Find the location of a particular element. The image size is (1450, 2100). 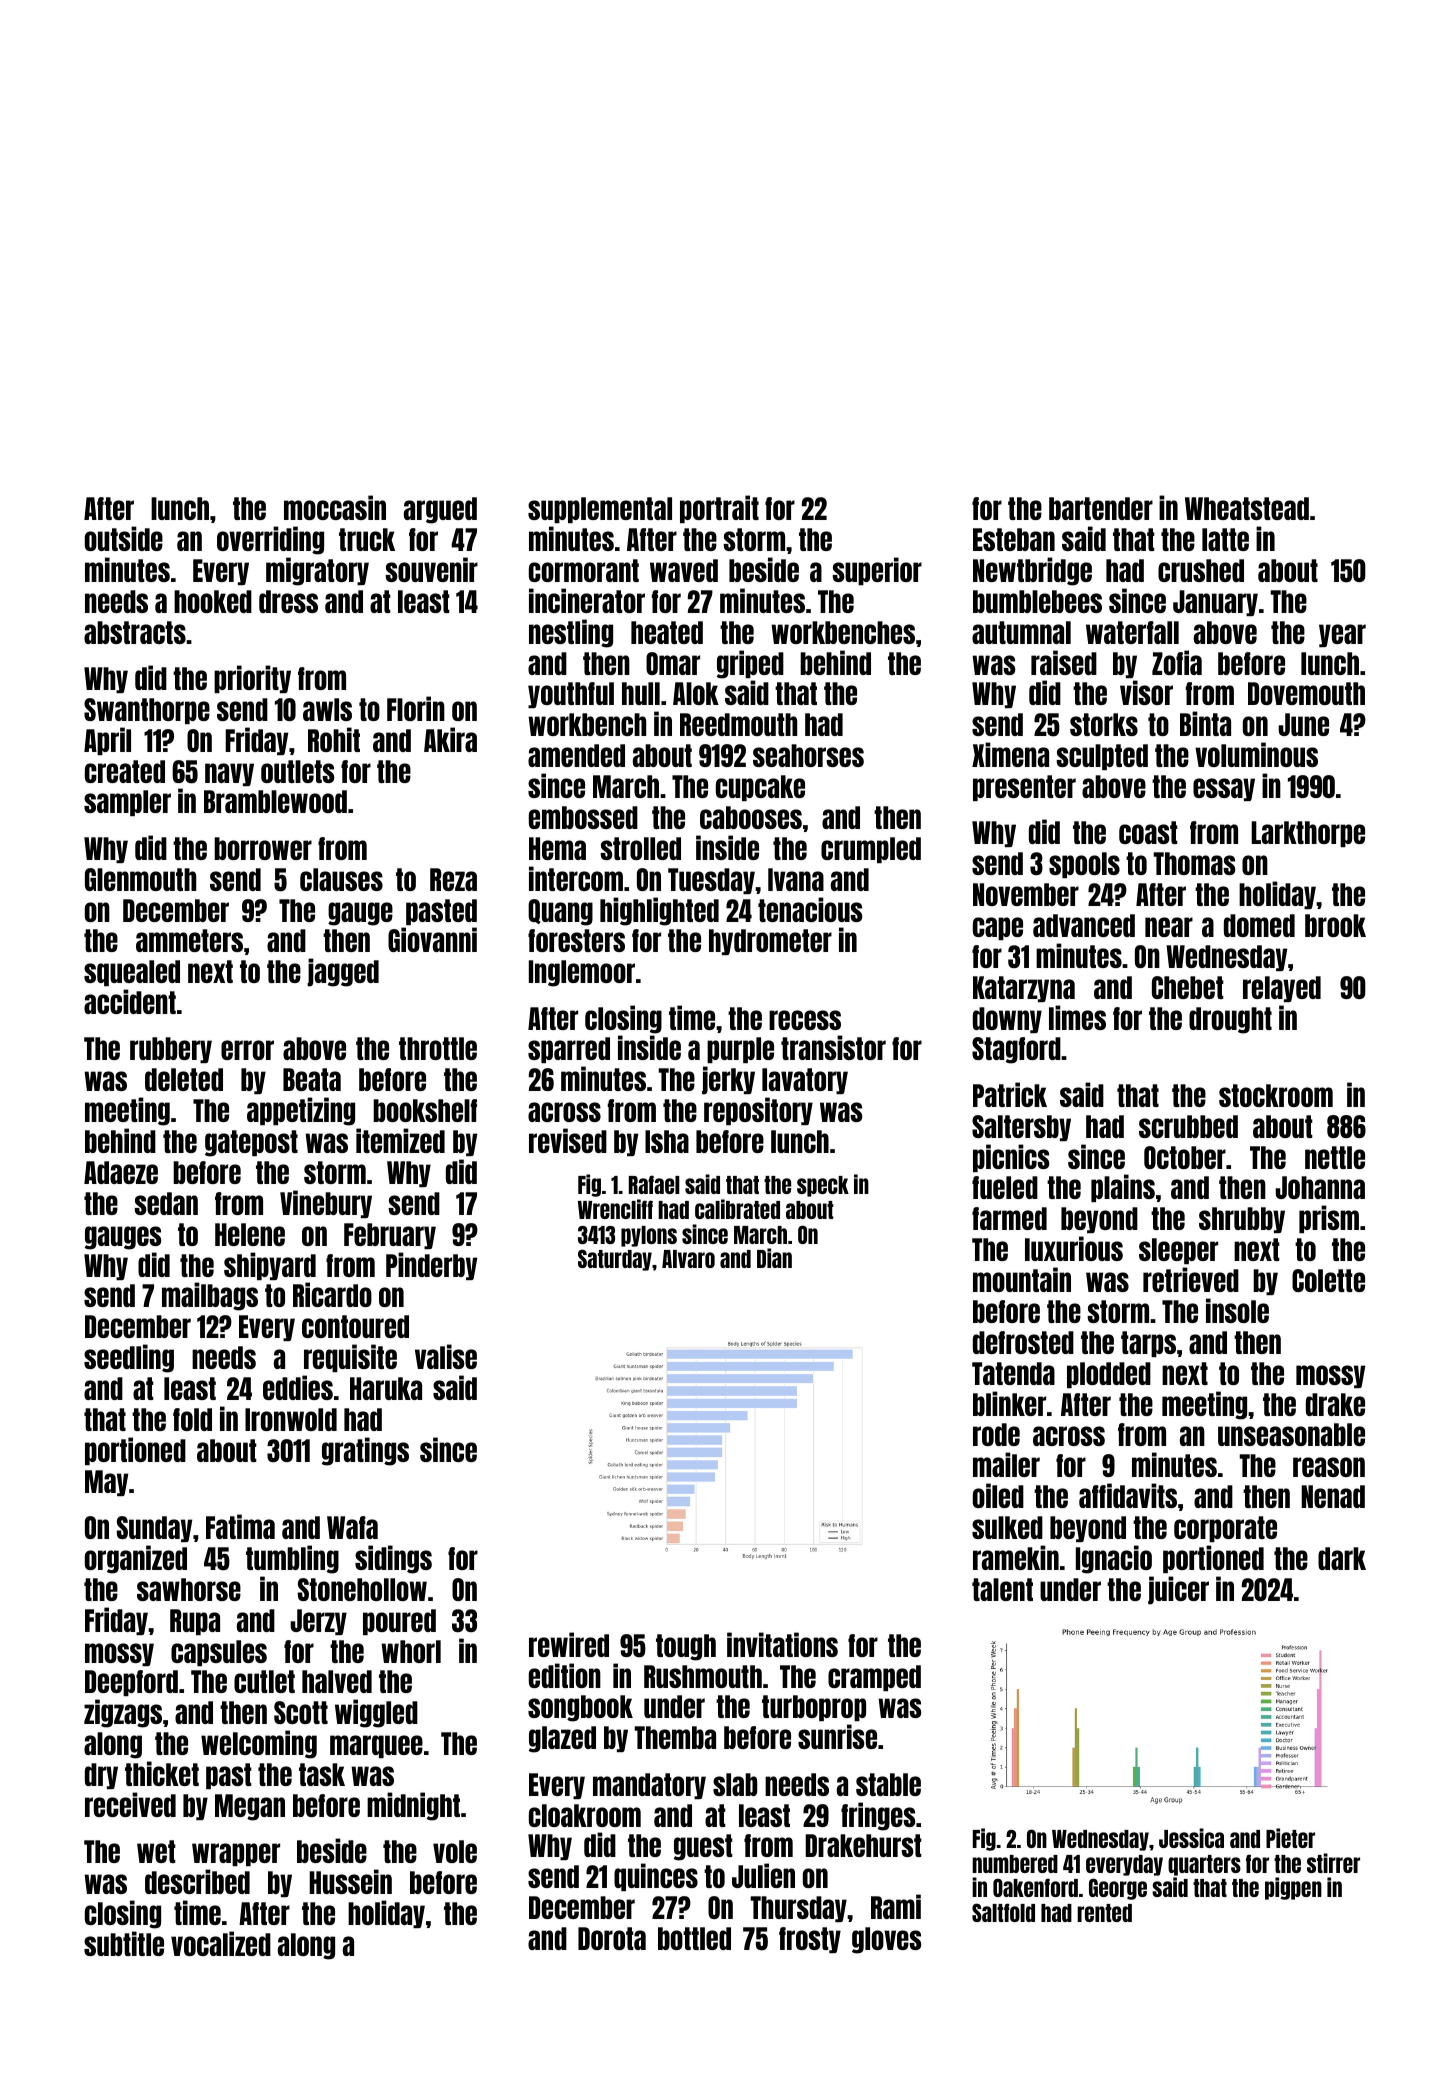

jagged is located at coordinates (343, 972).
